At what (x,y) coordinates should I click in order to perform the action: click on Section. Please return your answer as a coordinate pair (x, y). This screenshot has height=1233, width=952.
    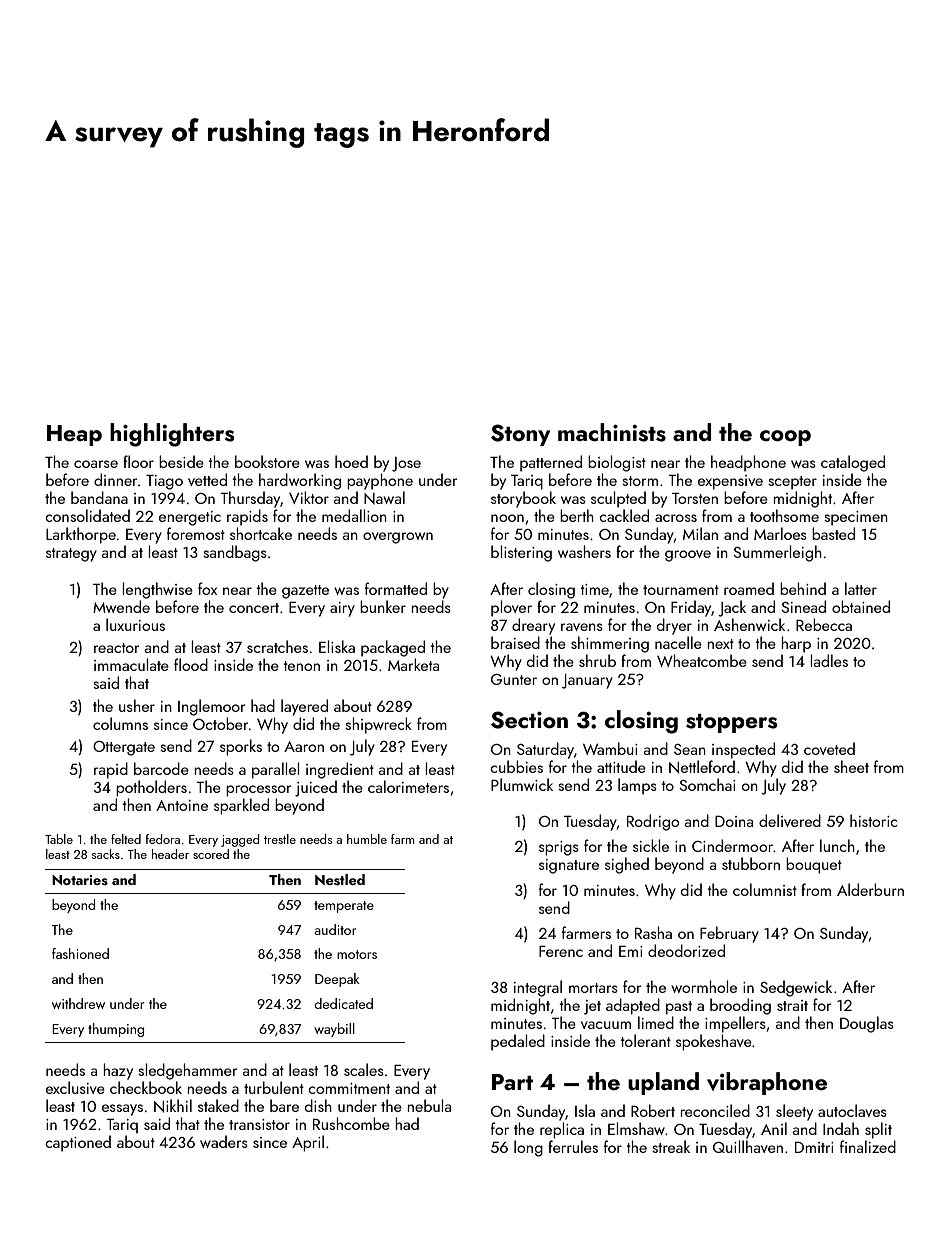
    Looking at the image, I should click on (529, 720).
